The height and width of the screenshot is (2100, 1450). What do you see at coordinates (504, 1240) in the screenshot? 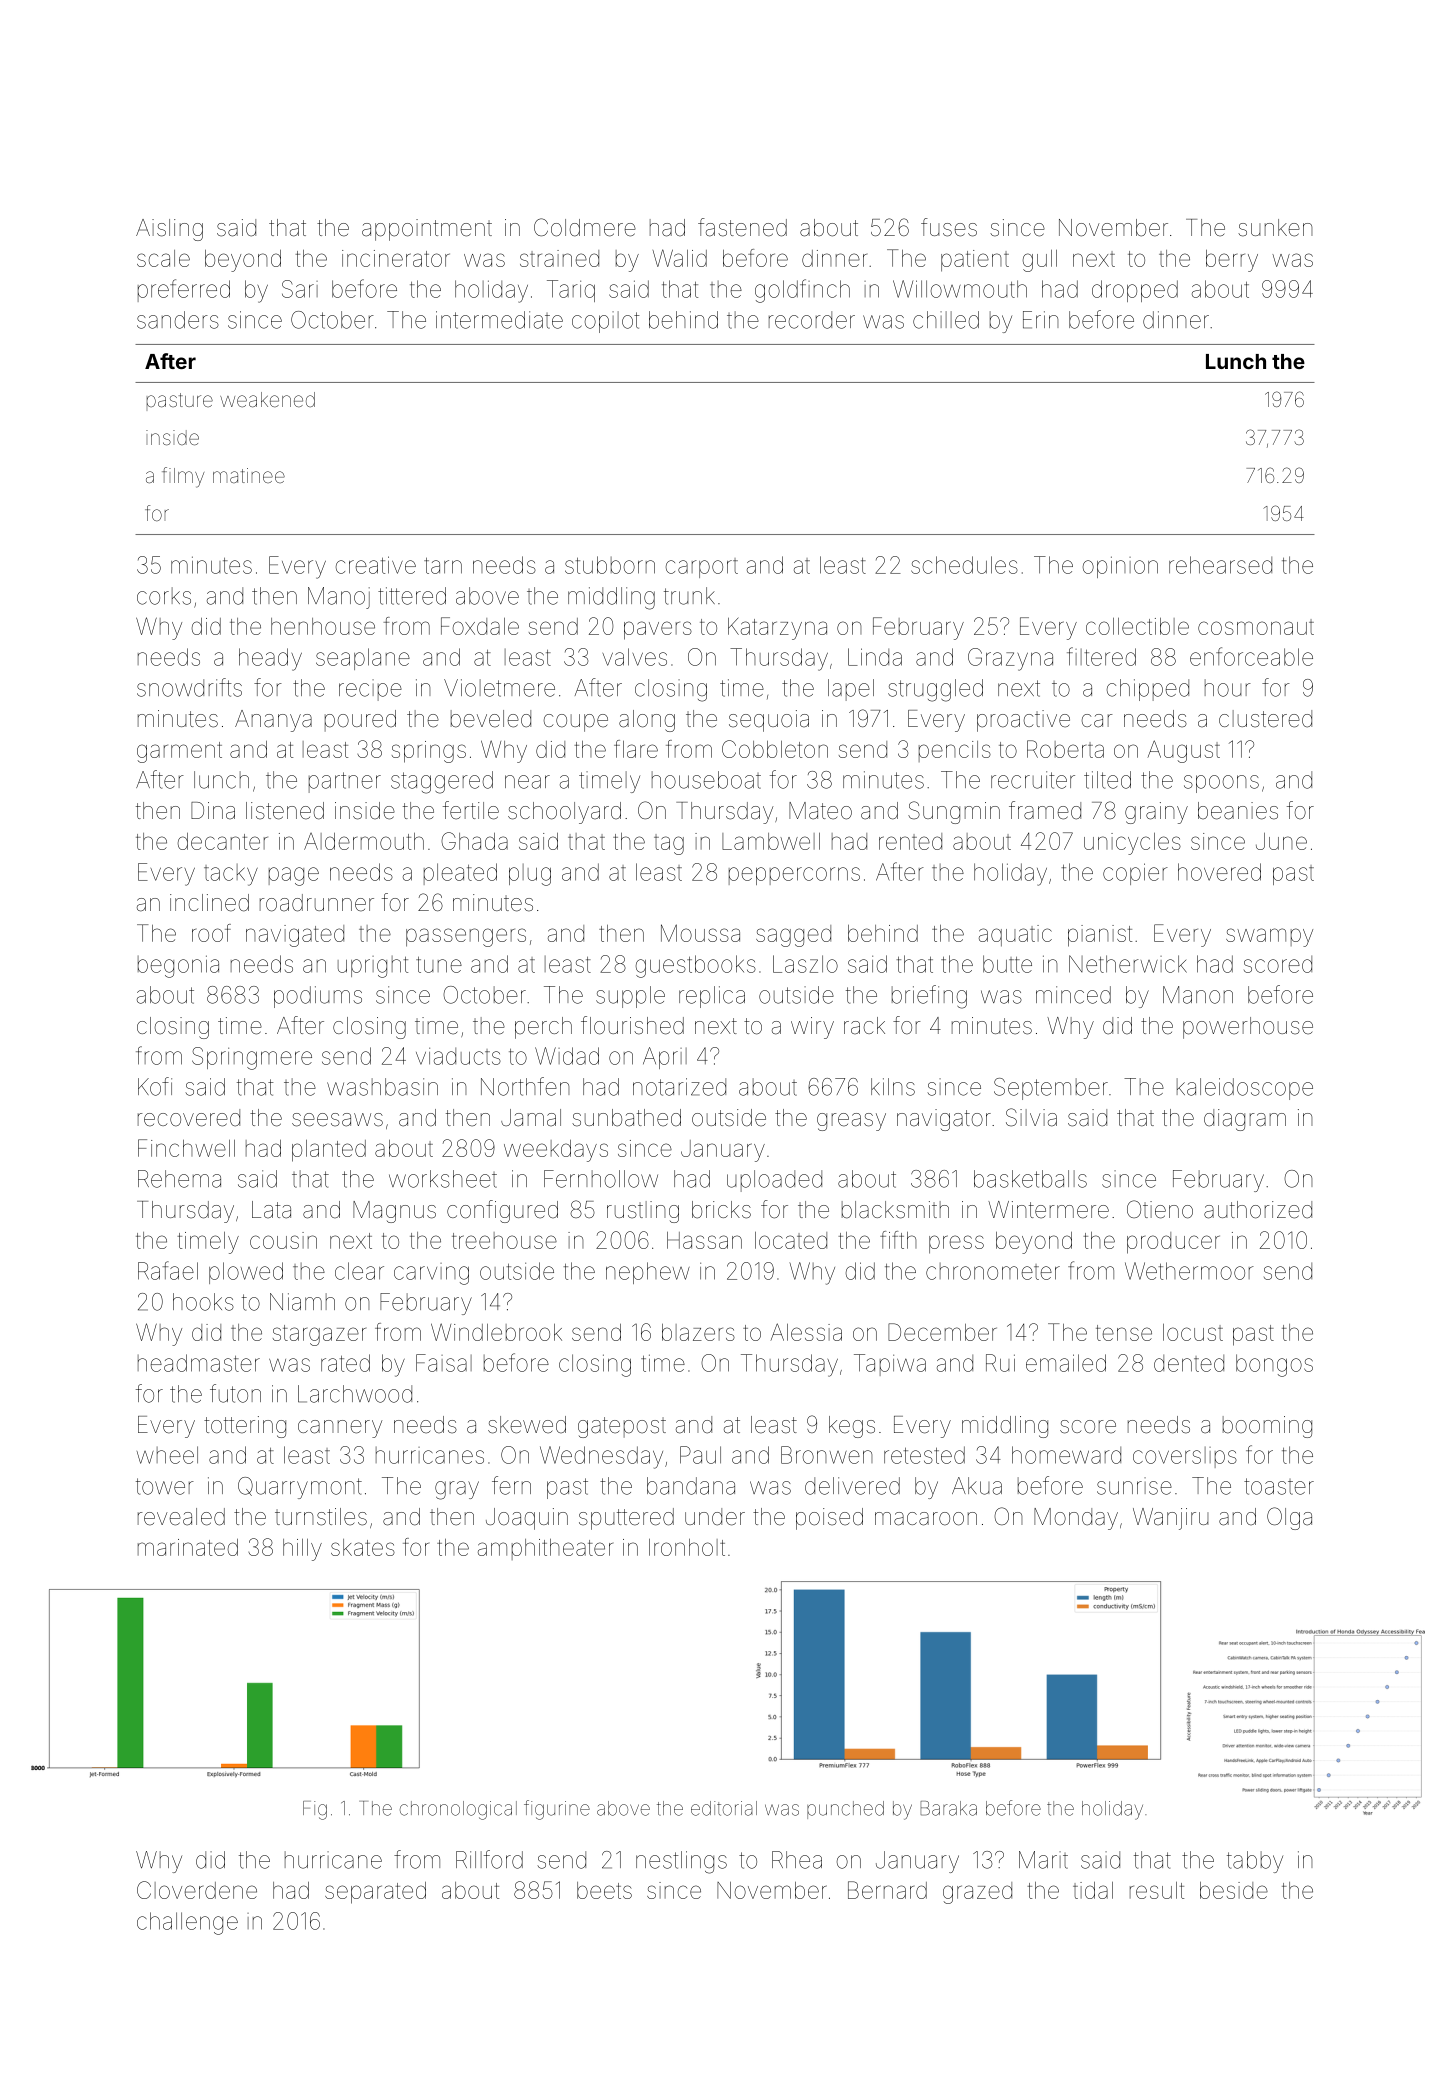
I see `treehouse` at bounding box center [504, 1240].
